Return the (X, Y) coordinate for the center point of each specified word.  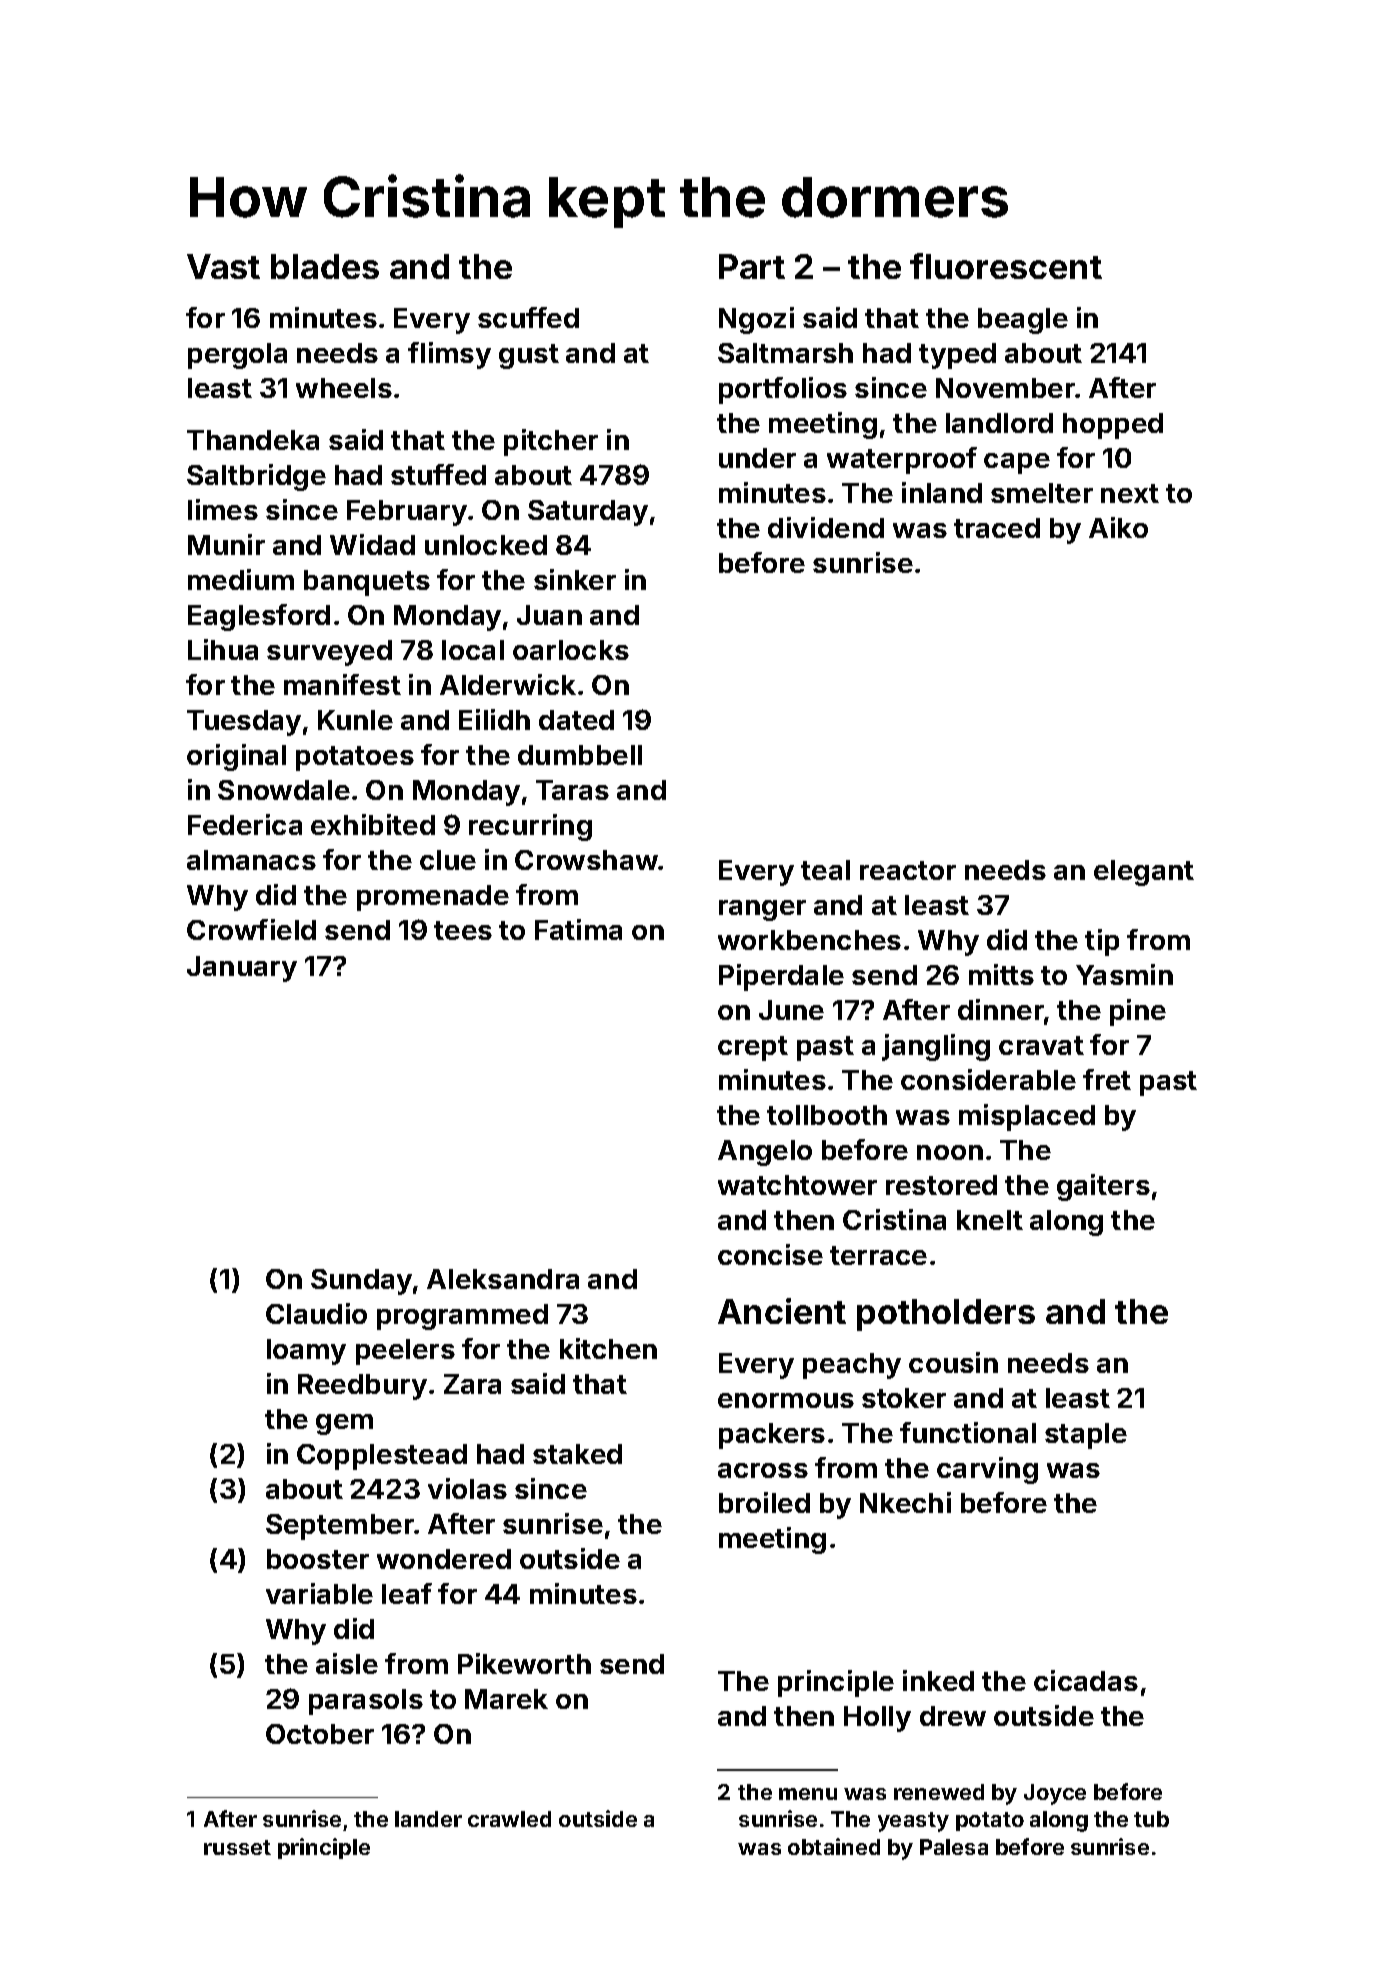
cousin (953, 1362)
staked (577, 1454)
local (473, 650)
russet (237, 1847)
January (242, 969)
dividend (826, 527)
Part (752, 266)
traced (997, 528)
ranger (762, 910)
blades (325, 266)
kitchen (608, 1348)
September (340, 1527)
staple (1086, 1436)
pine (1138, 1012)
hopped (1113, 426)
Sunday (361, 1282)
